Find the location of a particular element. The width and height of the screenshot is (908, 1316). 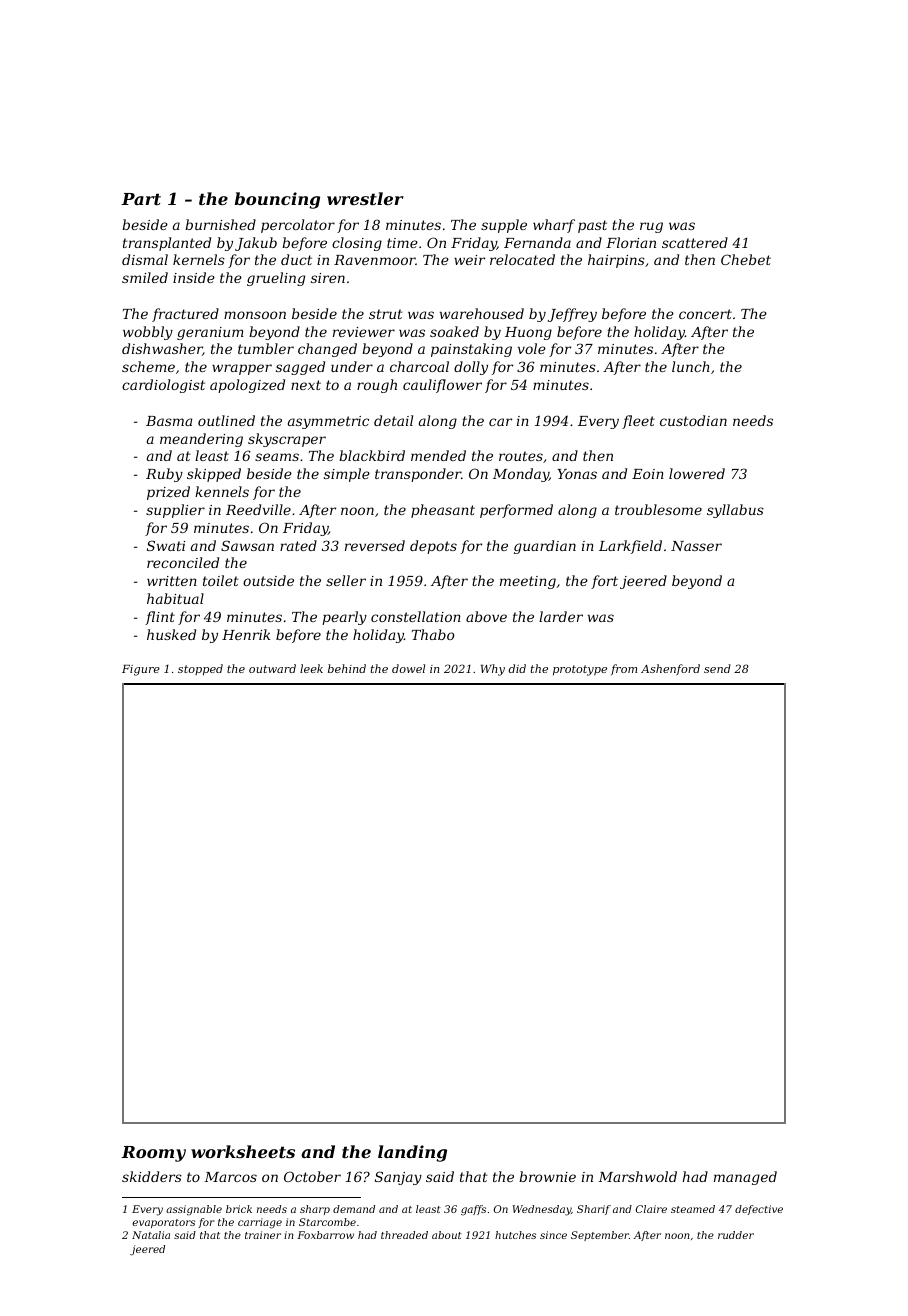

managed is located at coordinates (745, 1178).
